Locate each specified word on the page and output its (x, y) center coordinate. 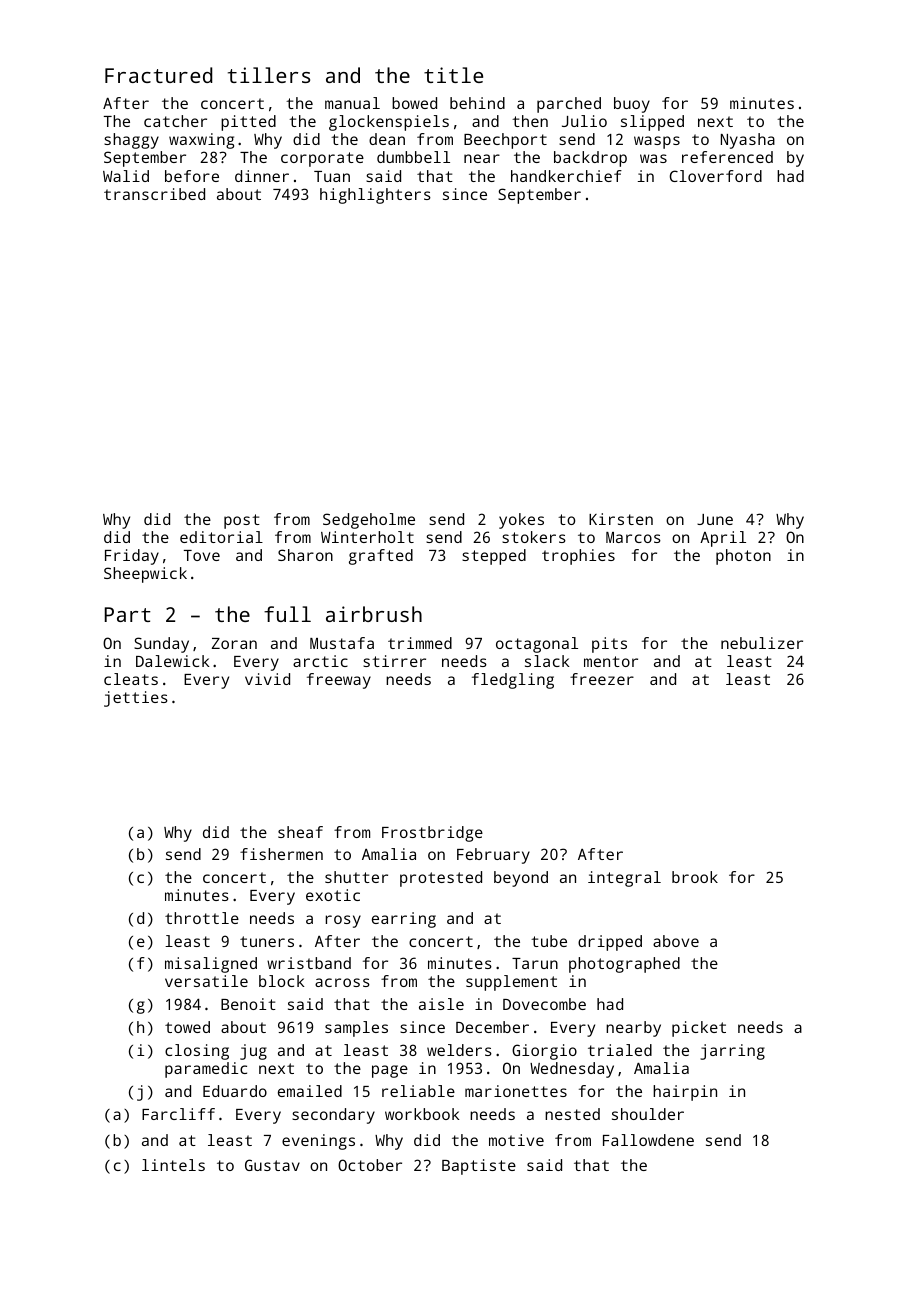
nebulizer (762, 643)
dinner (262, 176)
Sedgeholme (369, 521)
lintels (173, 1165)
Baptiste (479, 1167)
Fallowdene (648, 1140)
